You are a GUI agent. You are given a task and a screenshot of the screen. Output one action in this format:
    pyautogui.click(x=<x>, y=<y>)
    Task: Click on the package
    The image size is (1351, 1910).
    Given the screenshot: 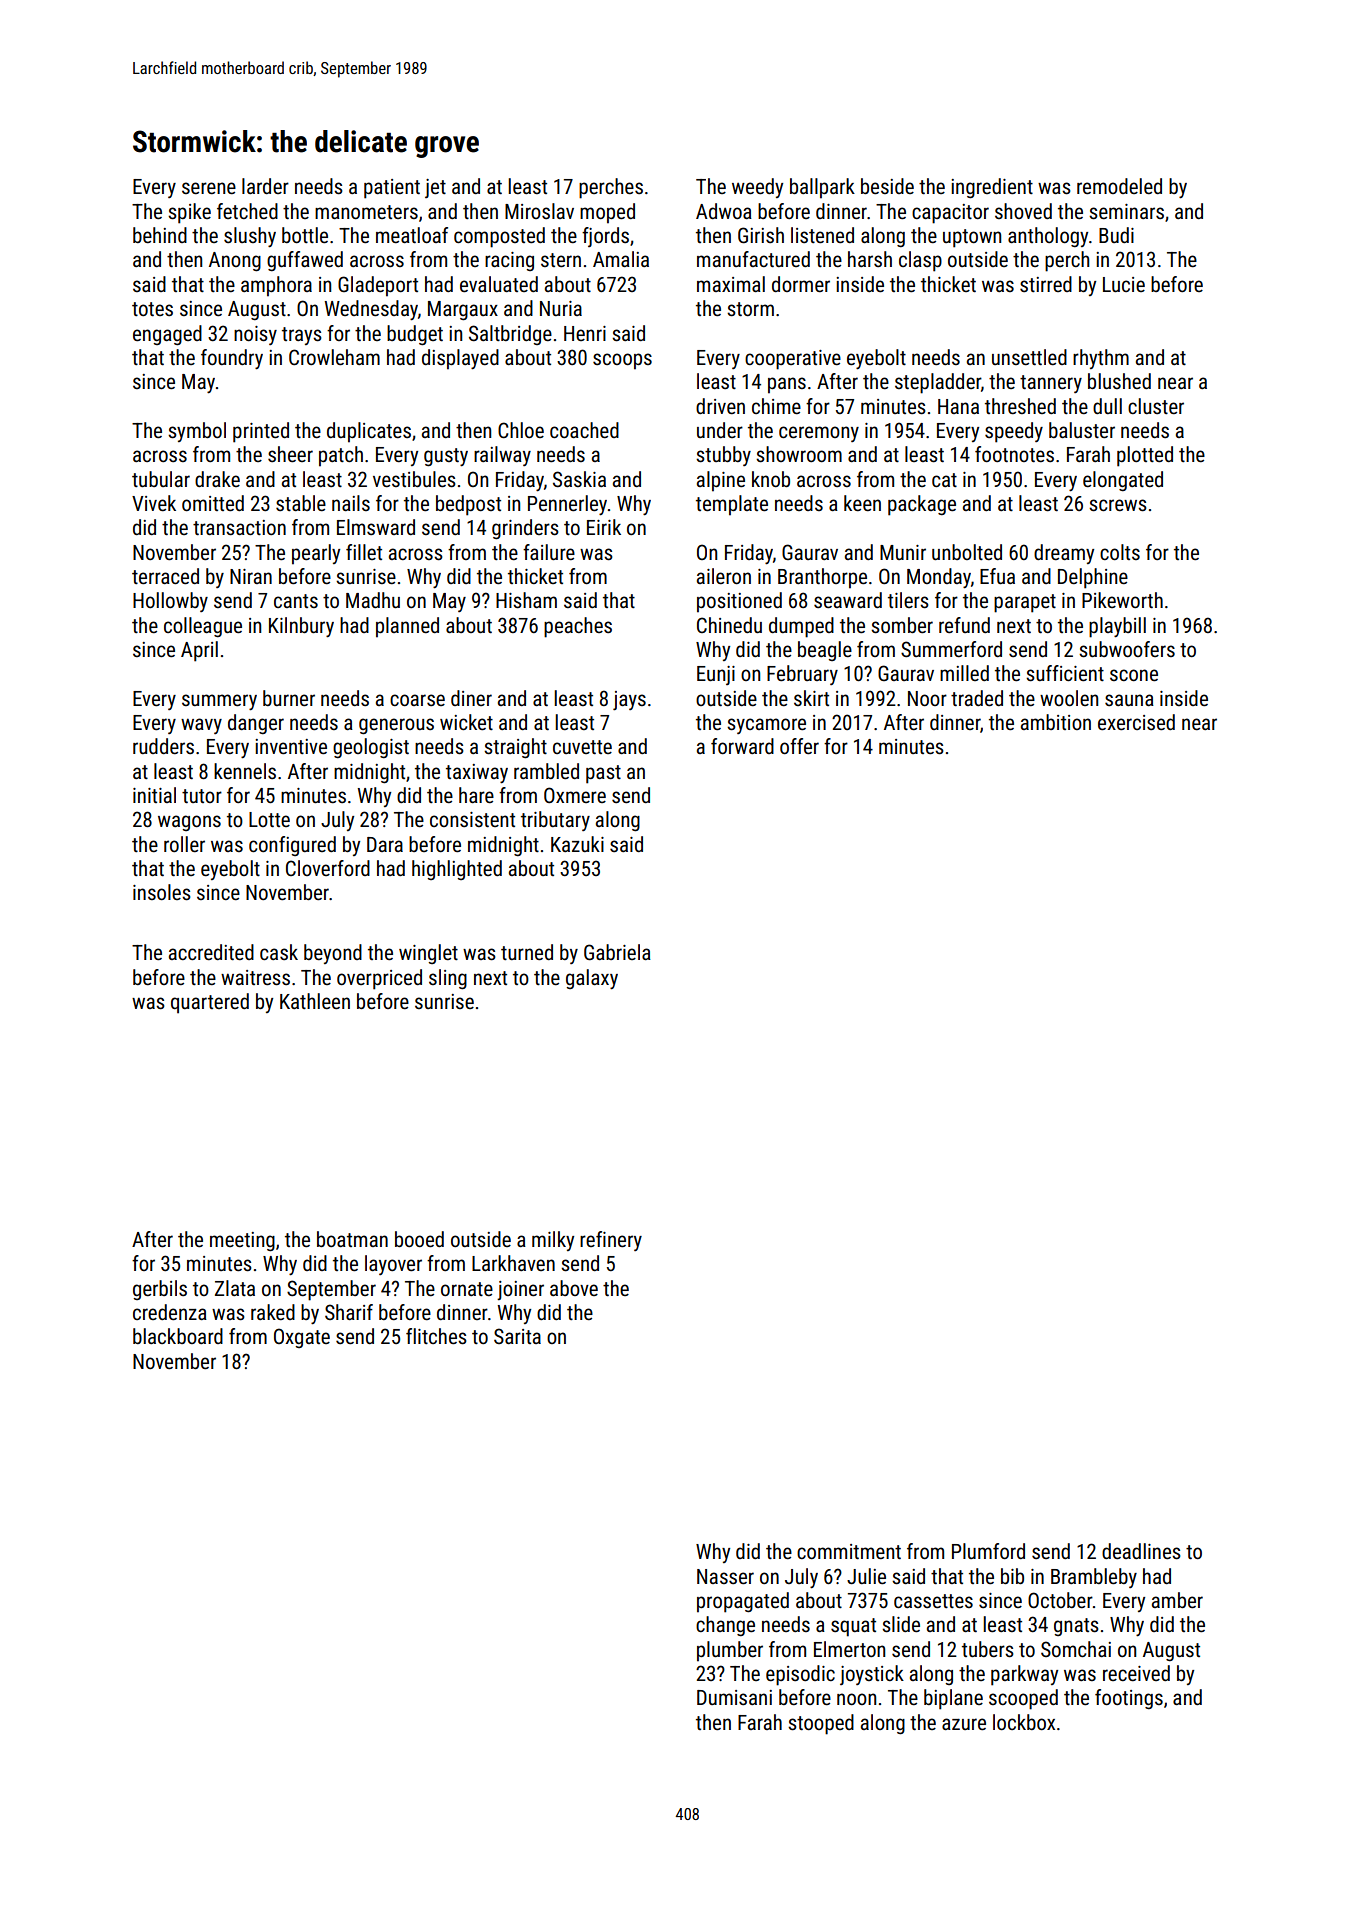 What is the action you would take?
    pyautogui.click(x=922, y=505)
